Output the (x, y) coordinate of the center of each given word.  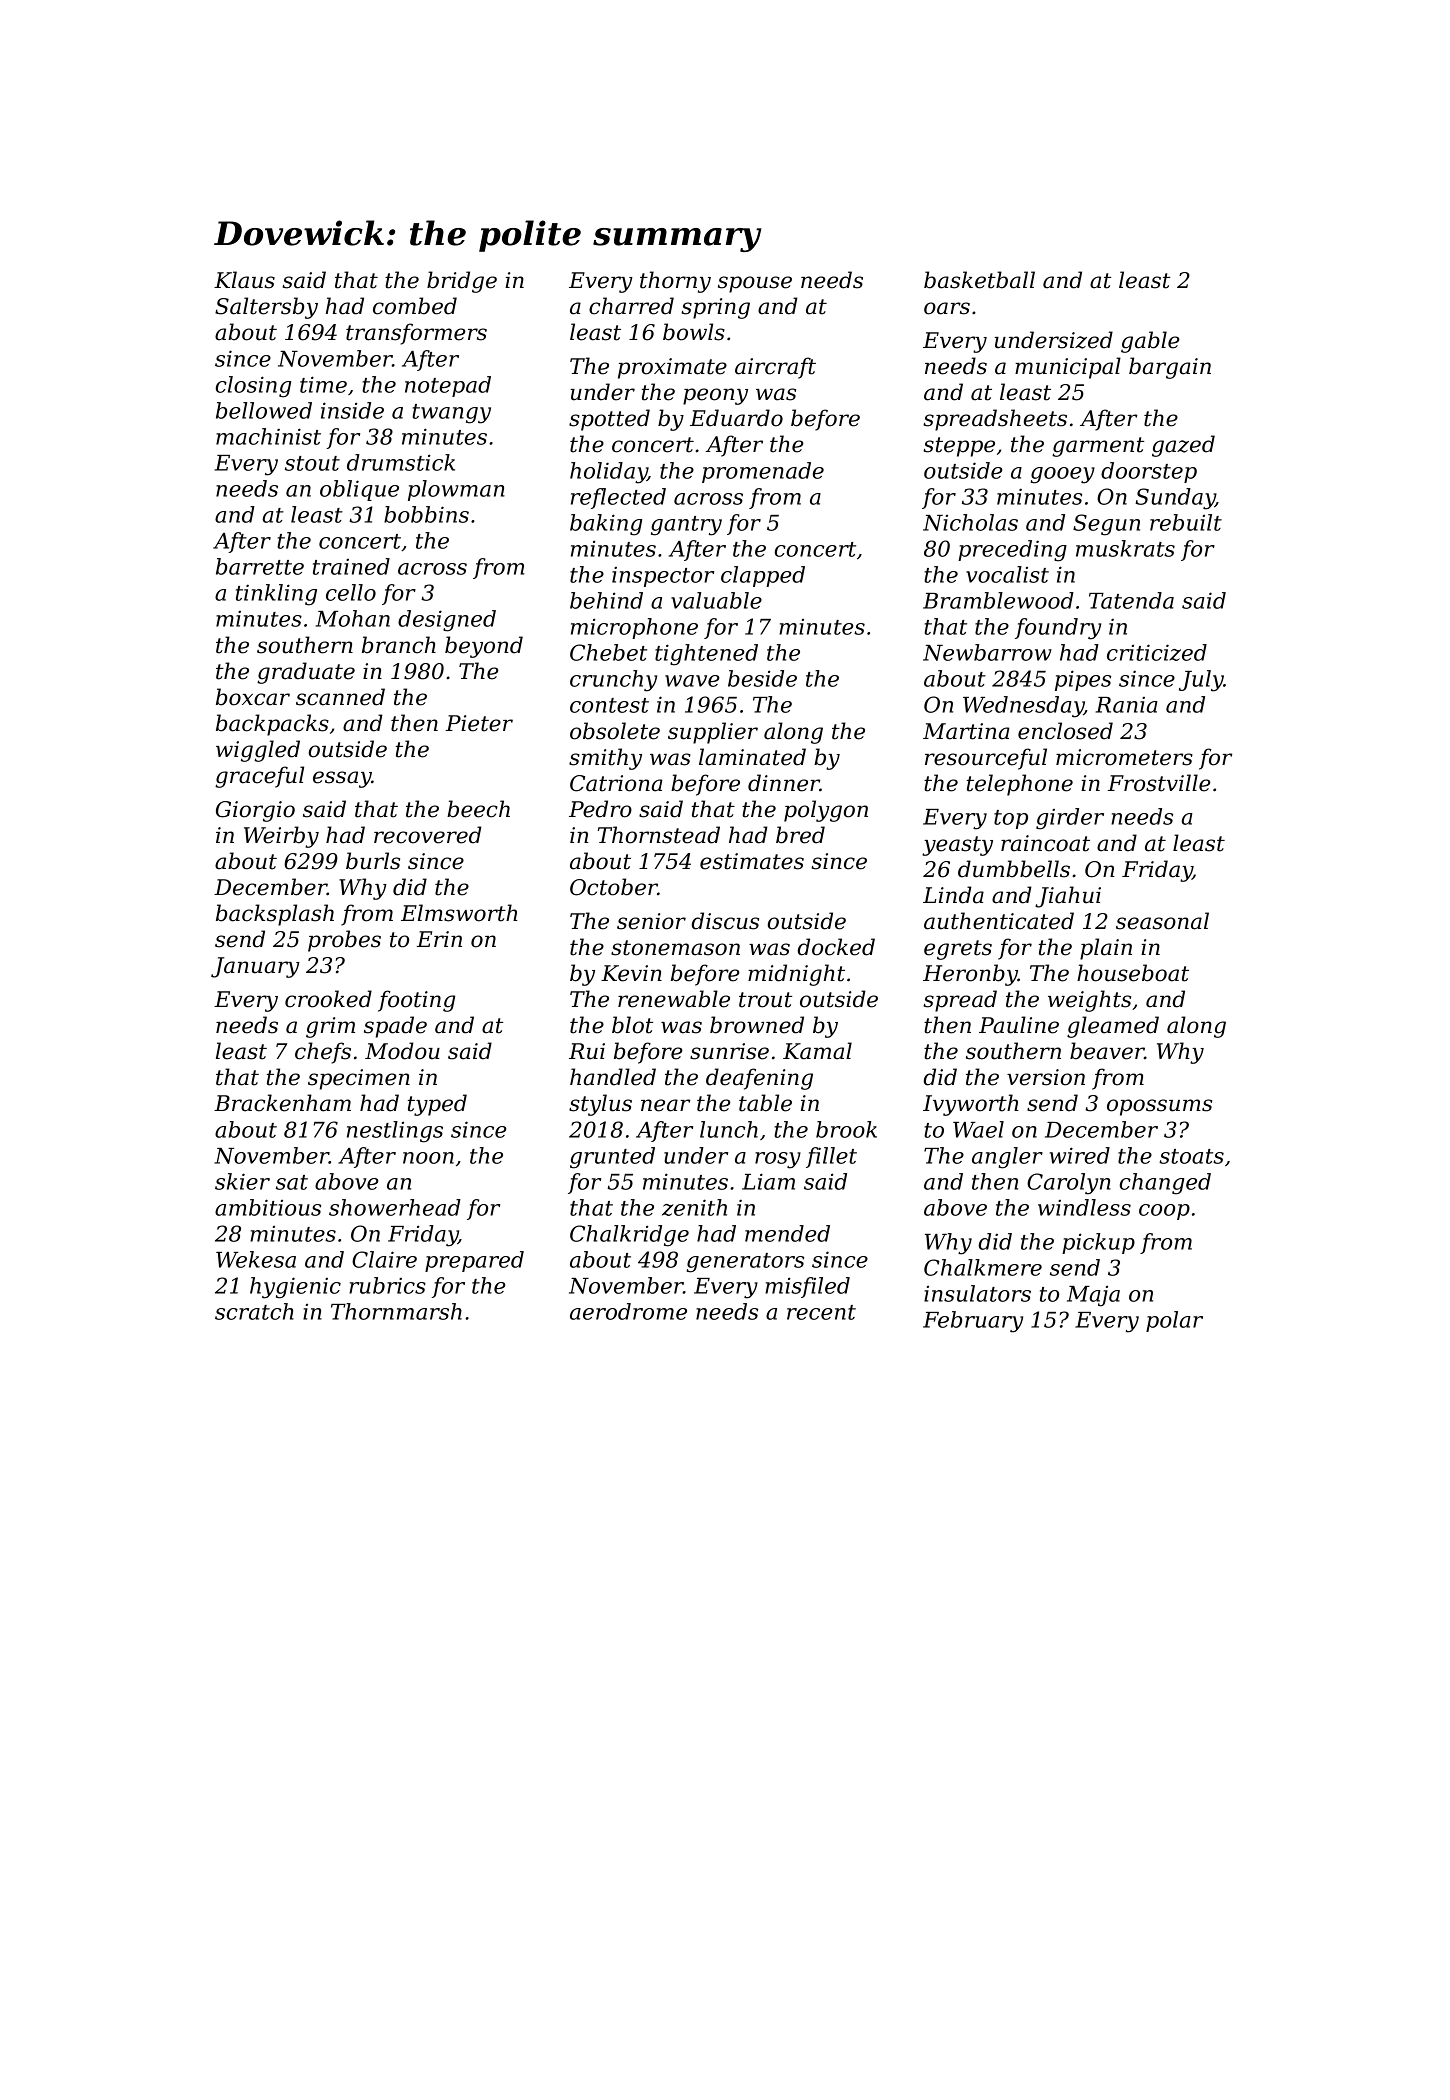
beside (762, 678)
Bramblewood (998, 600)
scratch (254, 1311)
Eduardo (736, 418)
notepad (448, 386)
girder (1070, 819)
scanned (340, 697)
